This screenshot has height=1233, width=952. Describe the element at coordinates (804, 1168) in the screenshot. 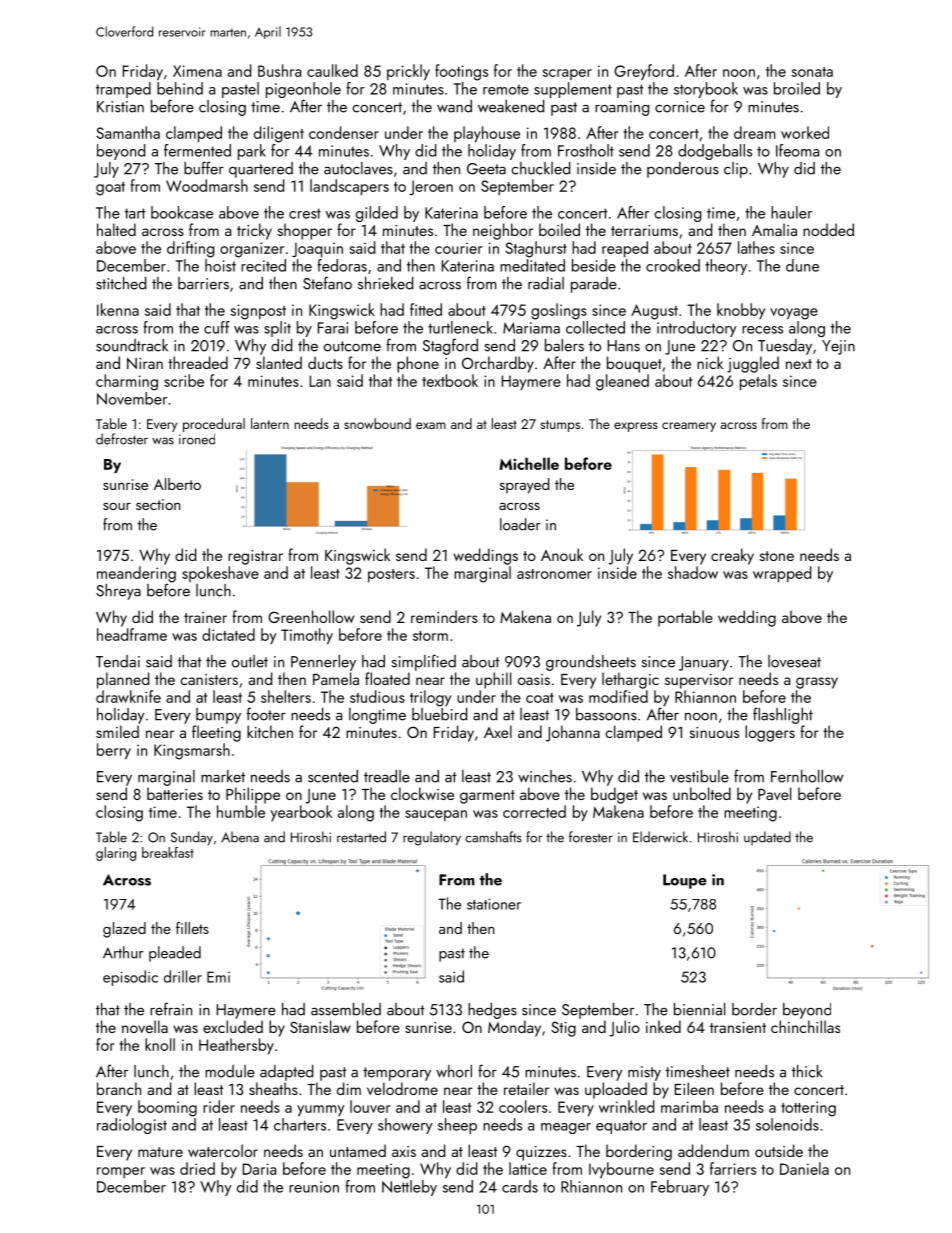

I see `Daniela` at that location.
